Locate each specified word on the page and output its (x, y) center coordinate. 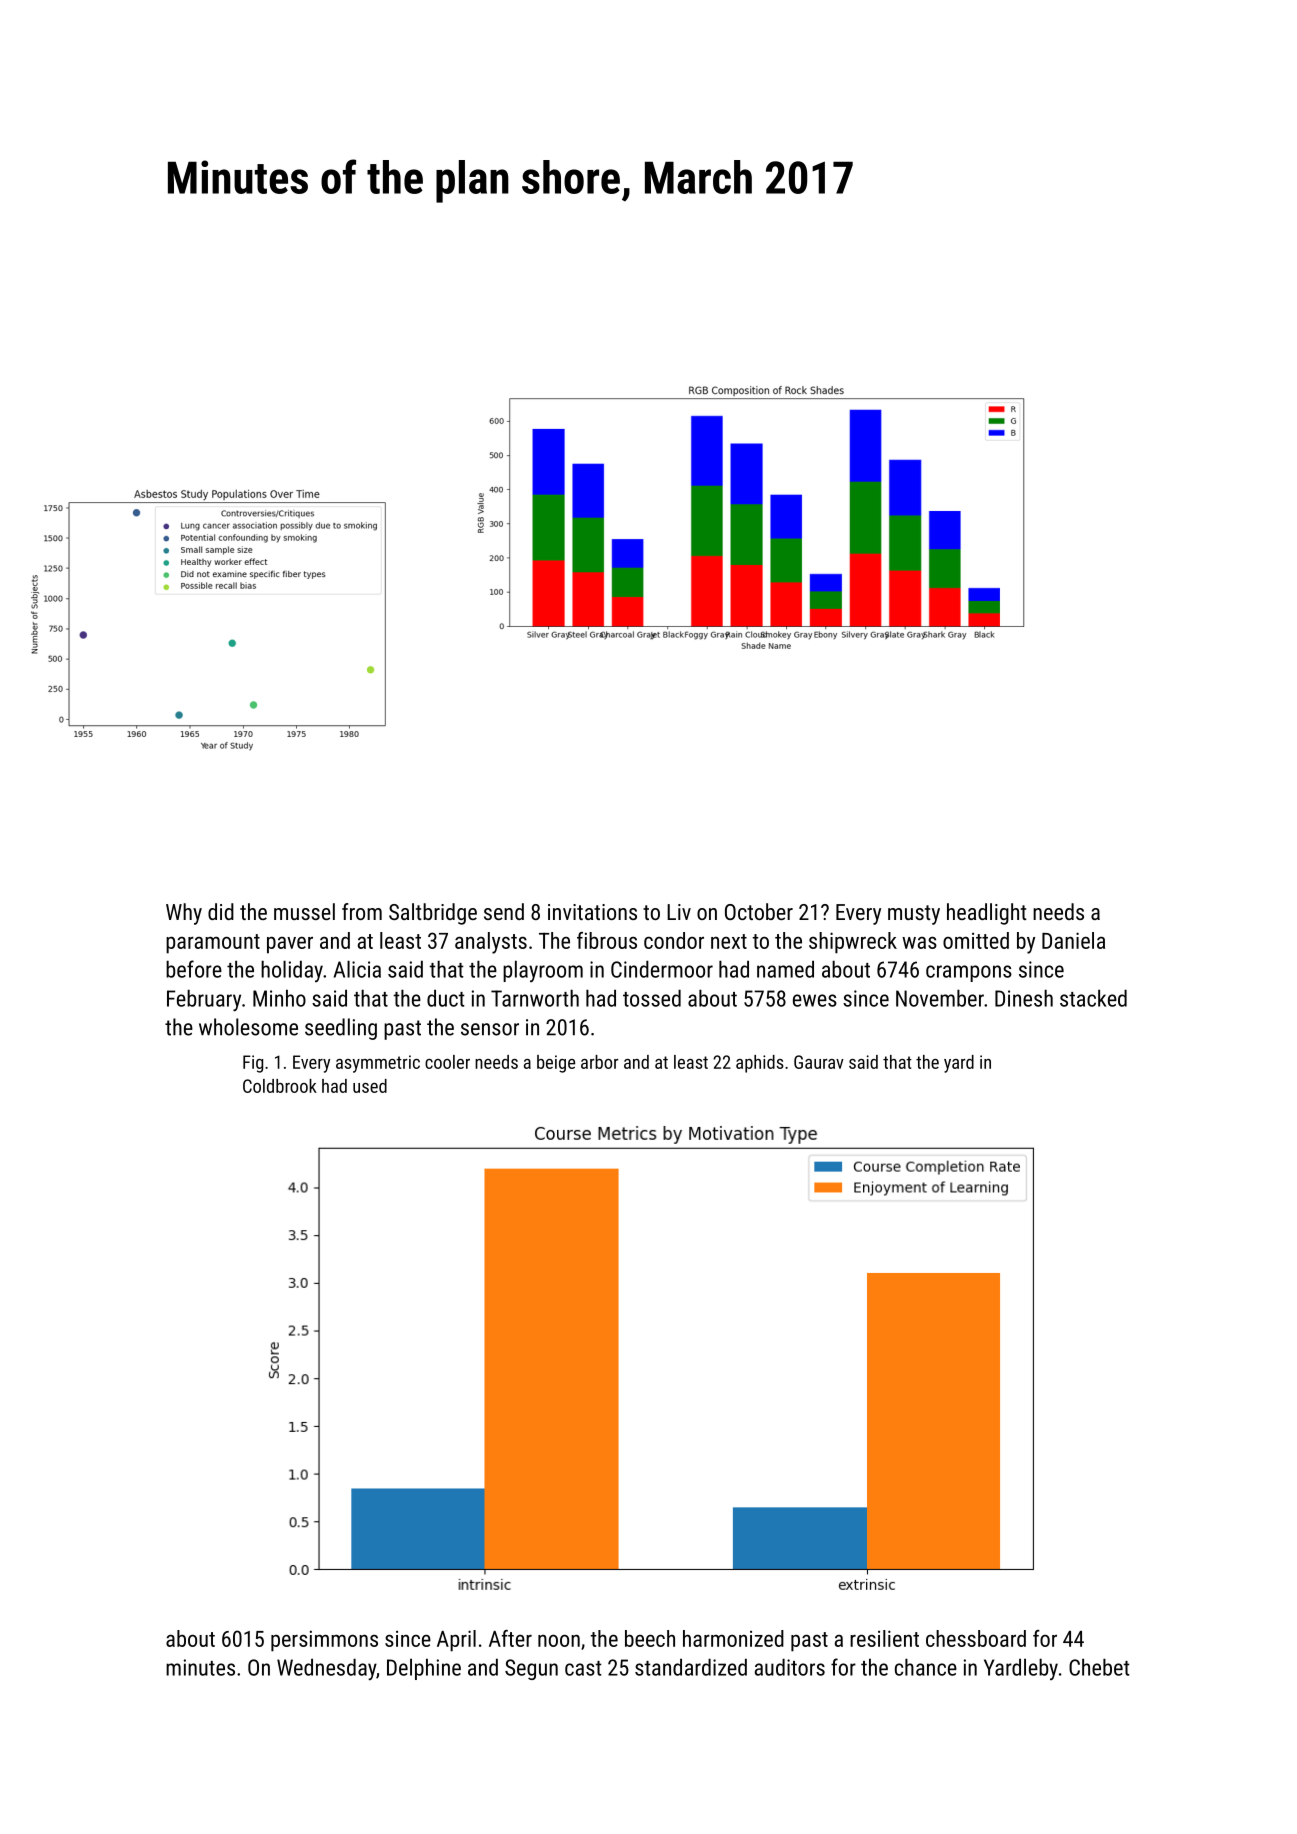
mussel (304, 911)
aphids (760, 1064)
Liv (679, 912)
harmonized (733, 1638)
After (510, 1638)
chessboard (976, 1638)
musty (914, 915)
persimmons (324, 1641)
